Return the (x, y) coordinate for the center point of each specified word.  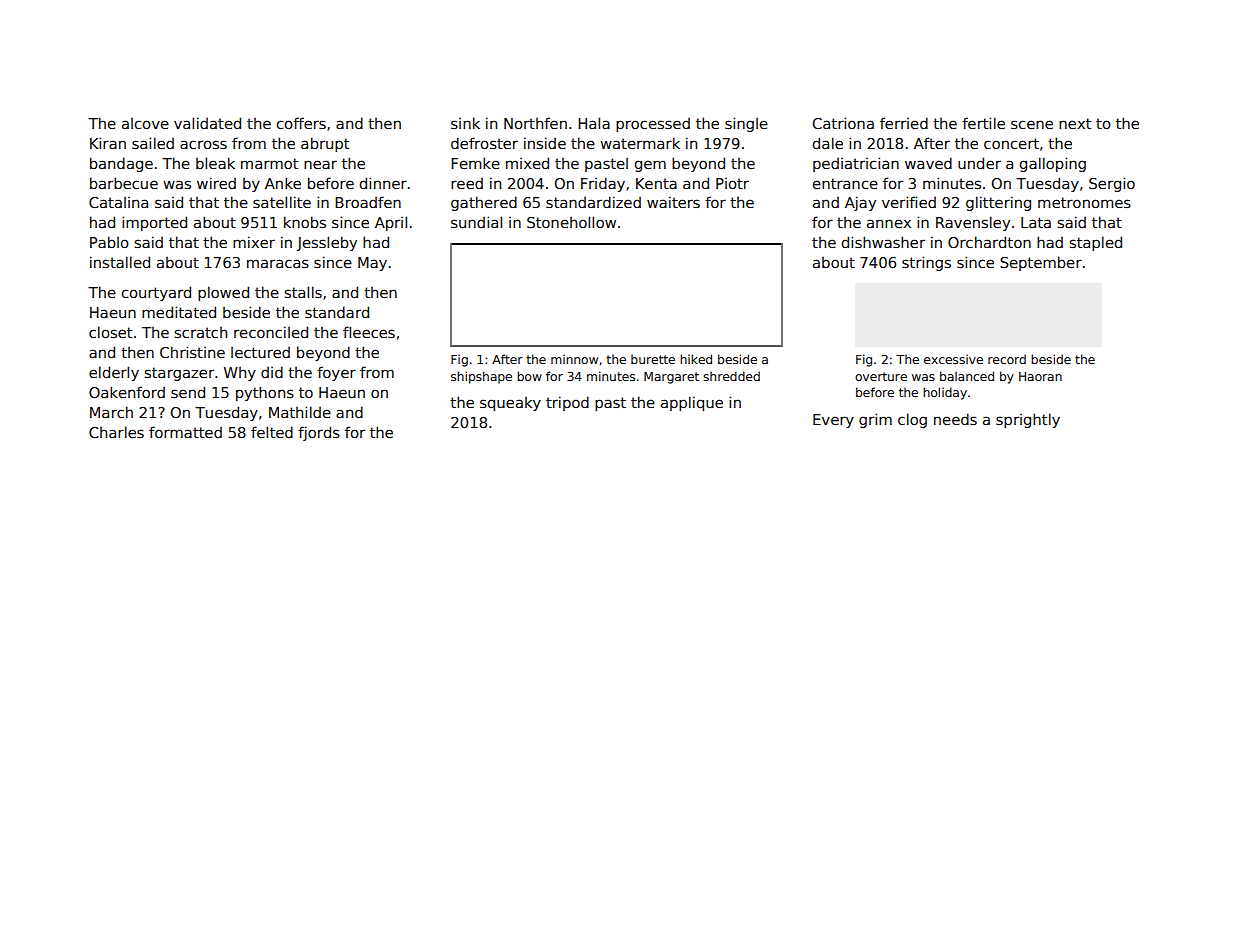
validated (207, 123)
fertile (983, 123)
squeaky (510, 404)
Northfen (535, 123)
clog (912, 420)
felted (272, 432)
